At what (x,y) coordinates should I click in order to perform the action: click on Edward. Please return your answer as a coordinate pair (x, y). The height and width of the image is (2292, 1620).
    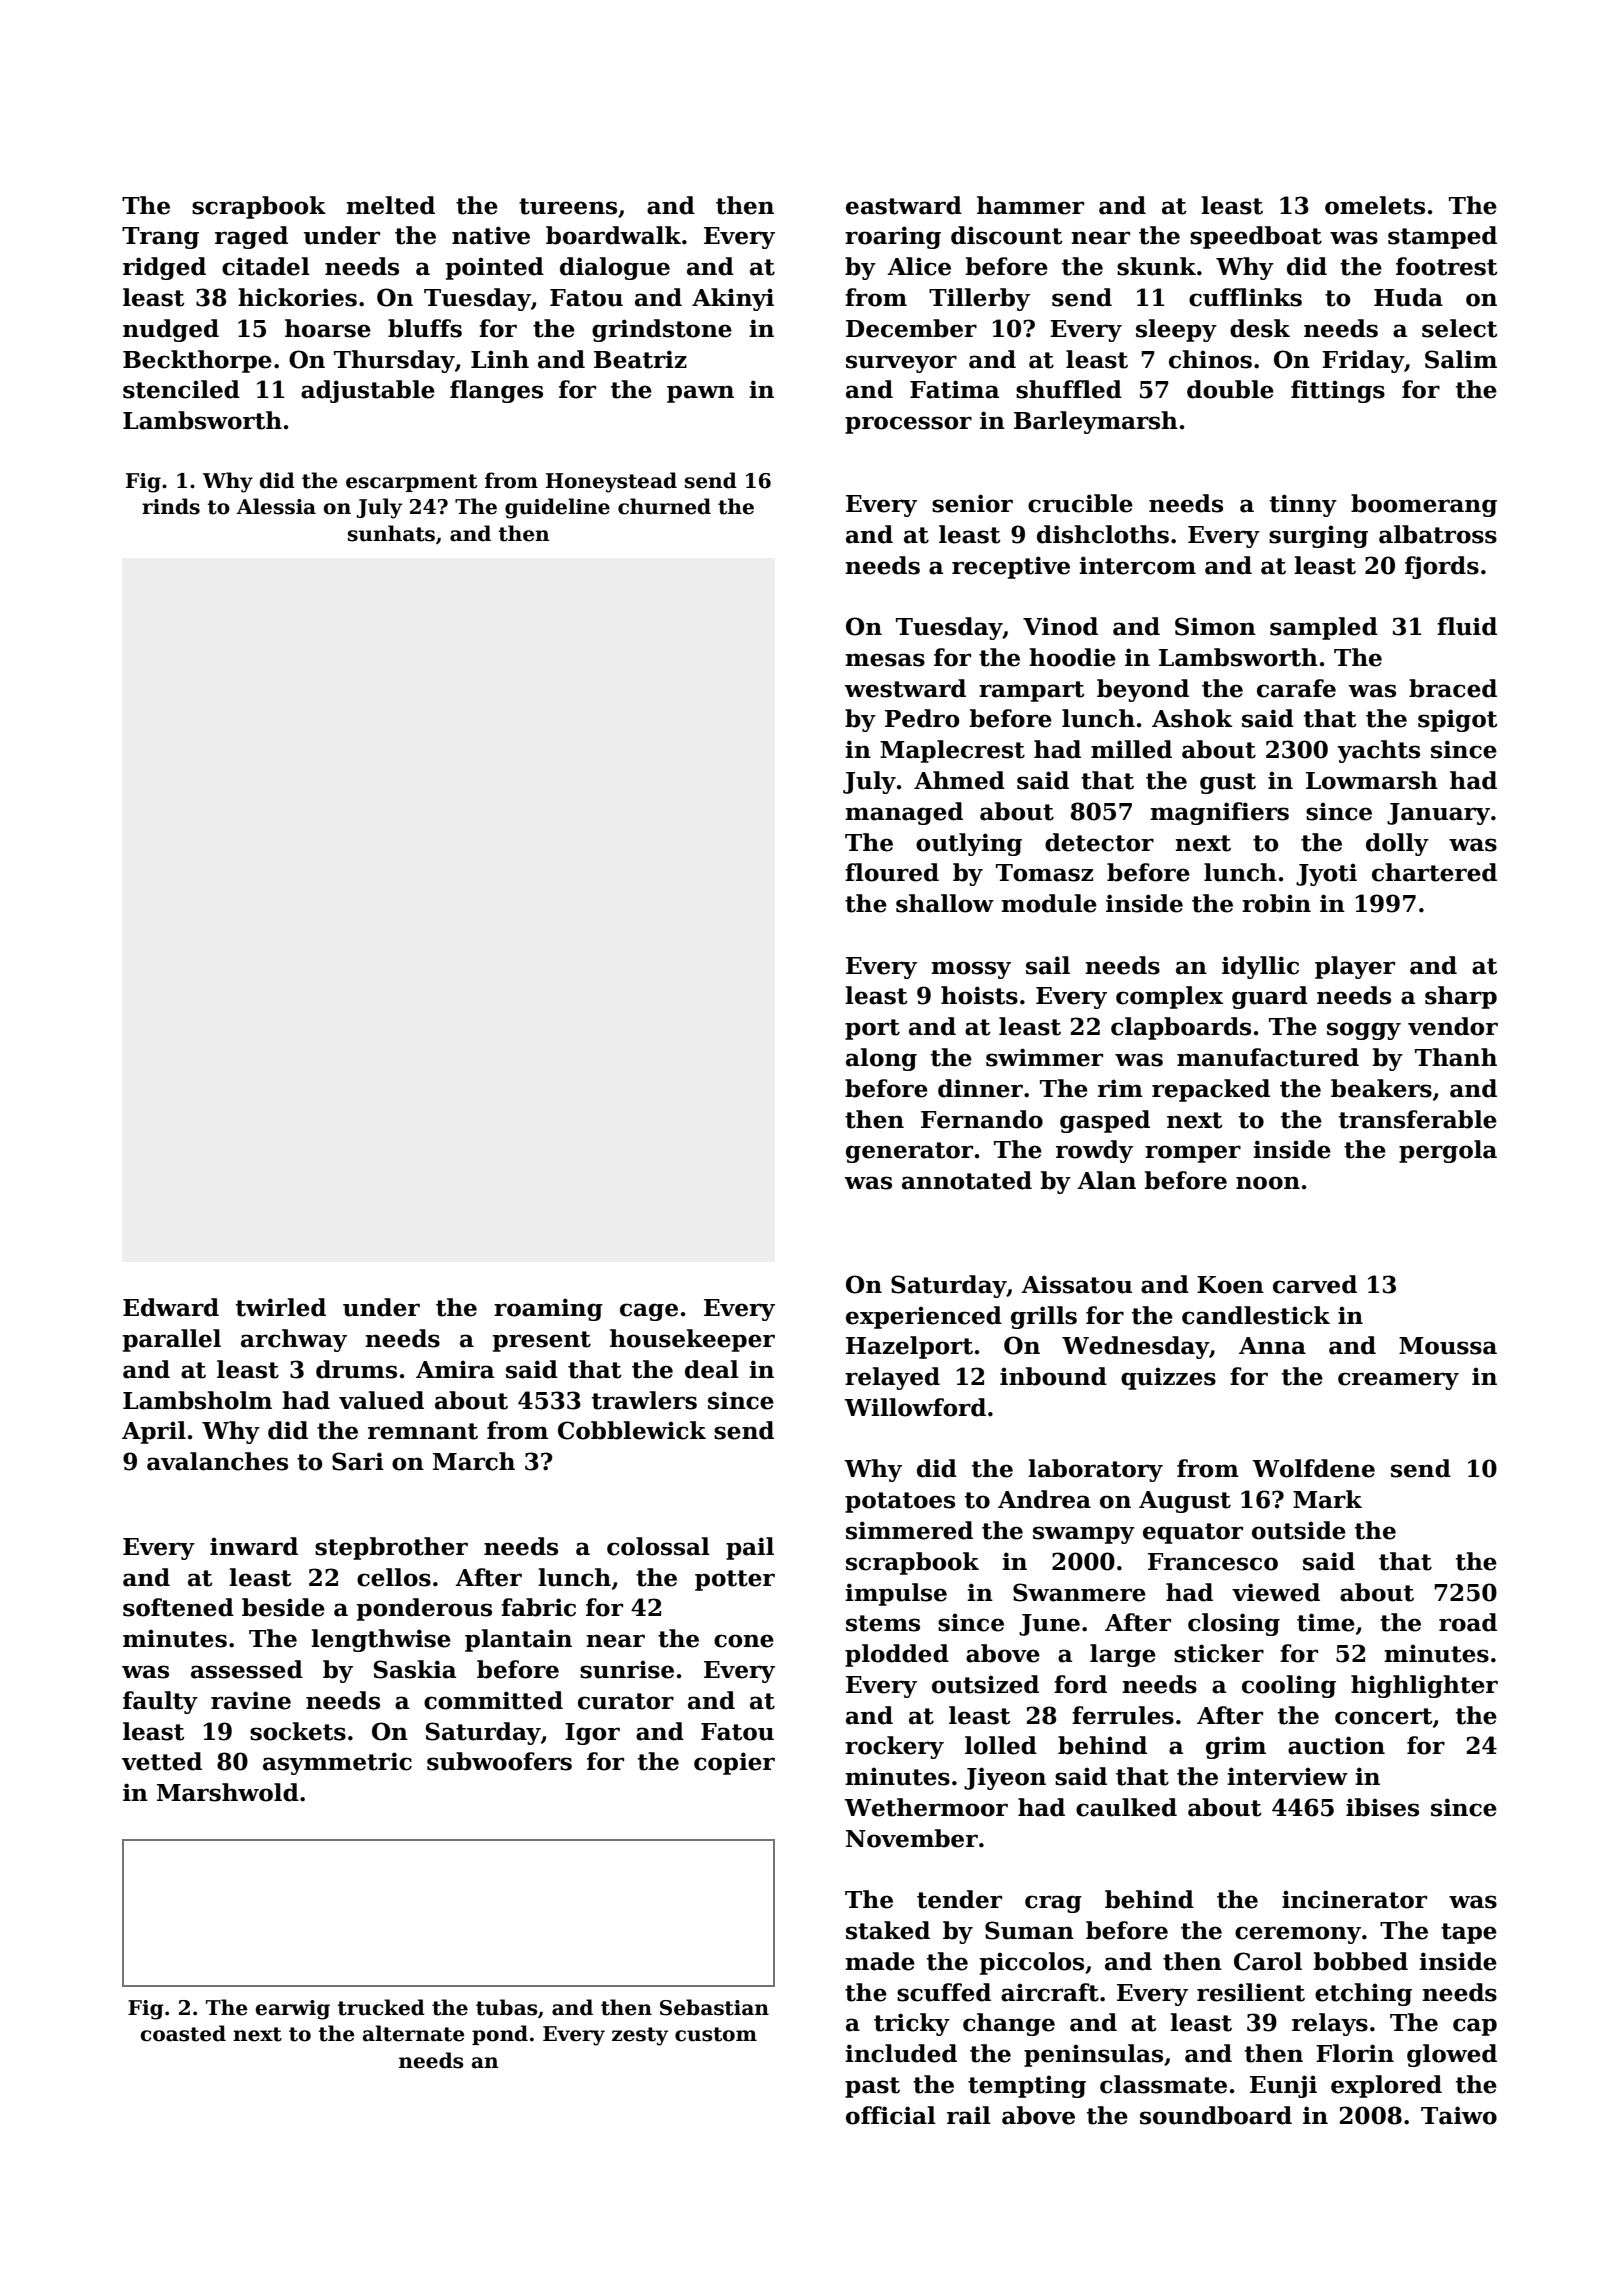
    Looking at the image, I should click on (171, 1307).
